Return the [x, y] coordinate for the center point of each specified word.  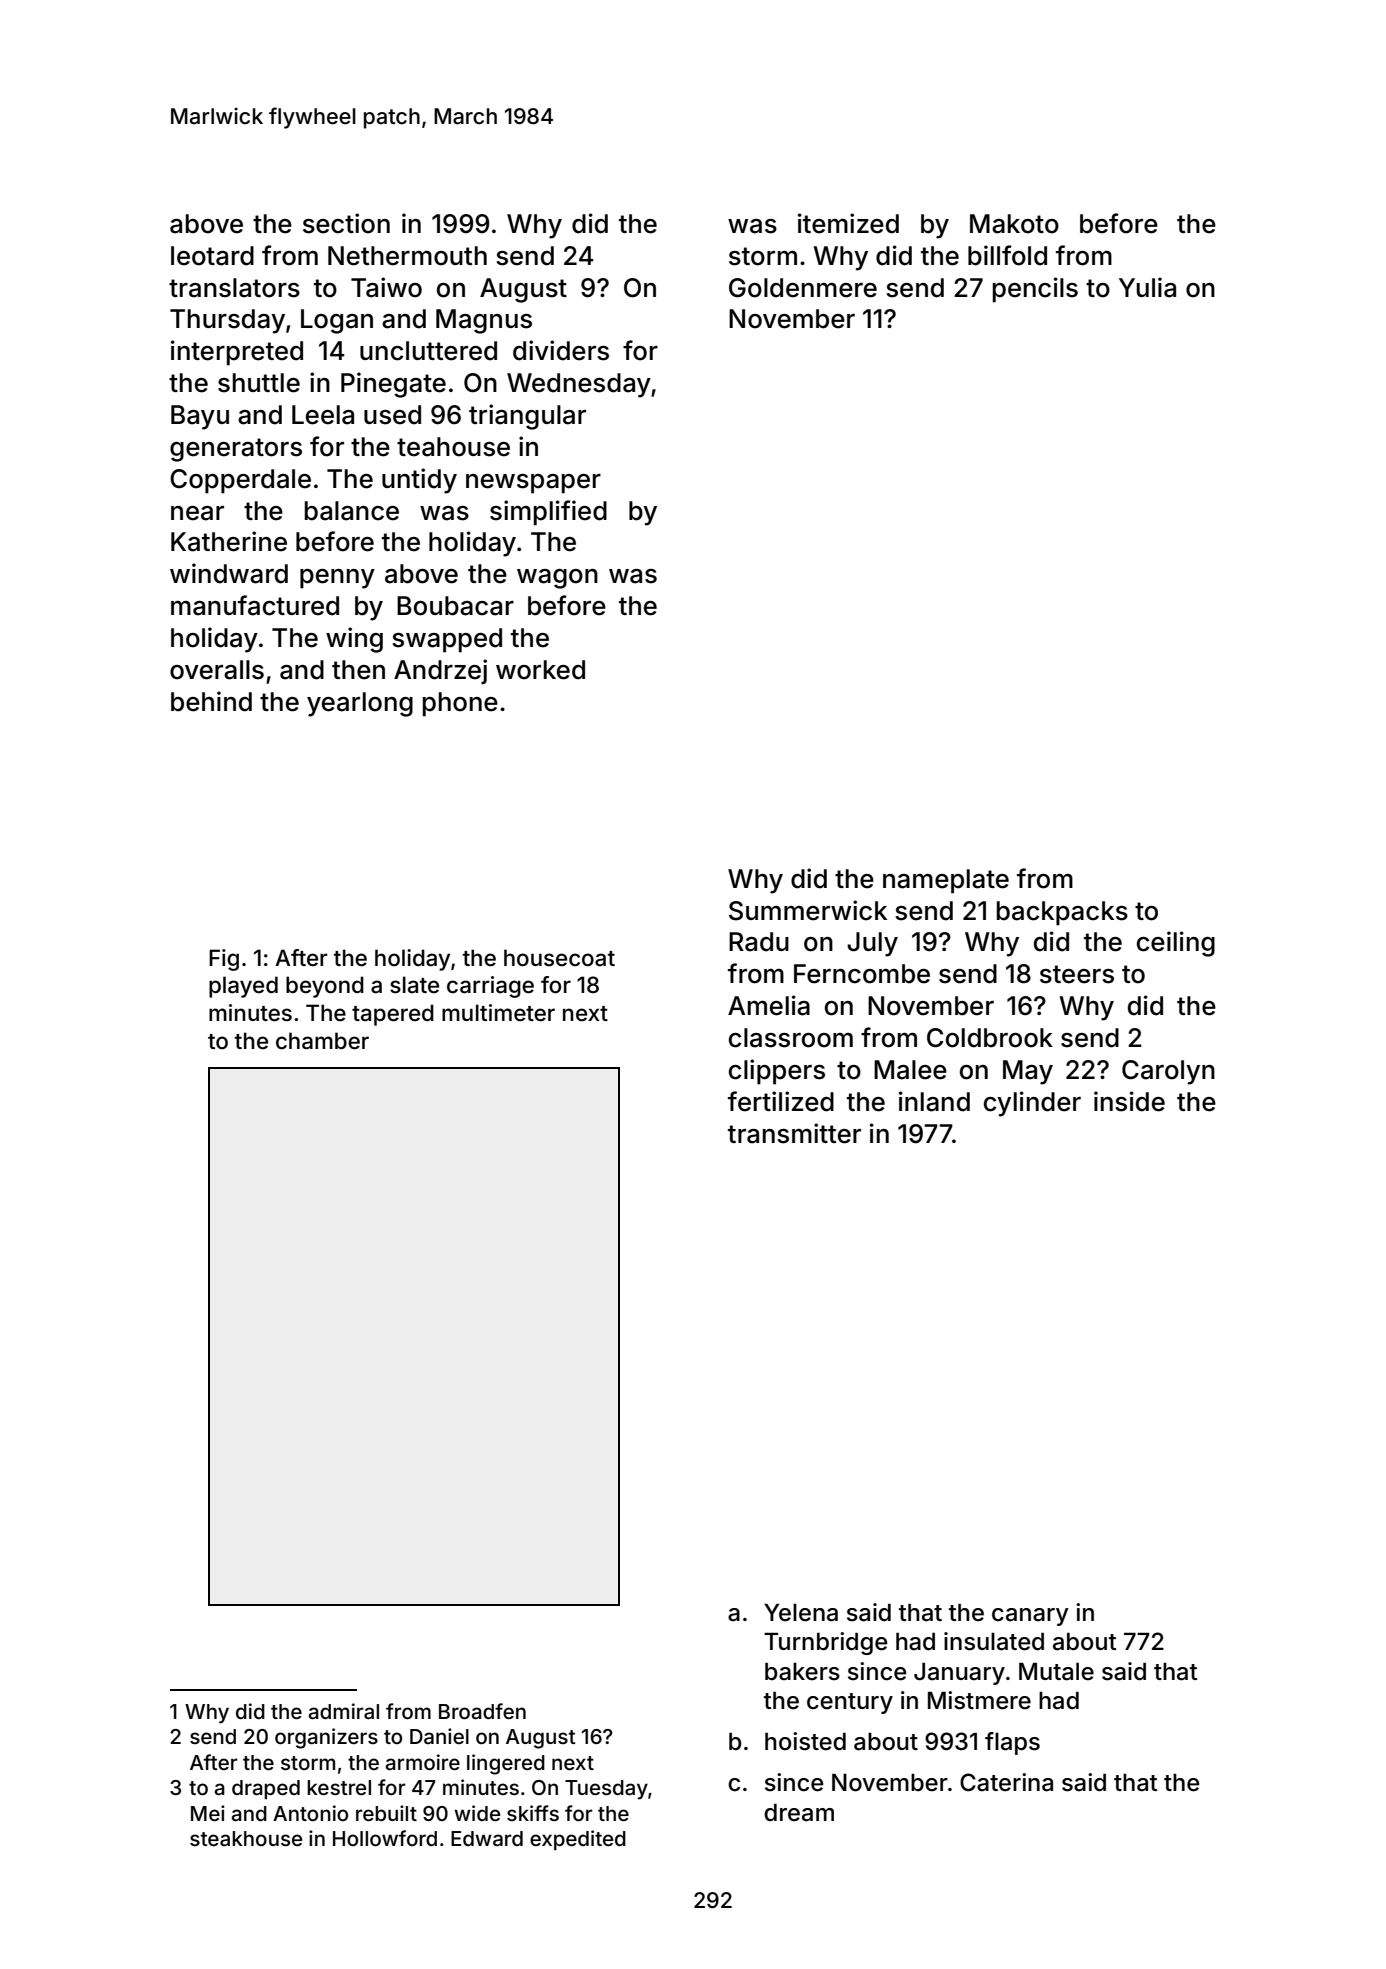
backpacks [1062, 913]
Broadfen [482, 1711]
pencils [1035, 290]
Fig [224, 960]
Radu [759, 942]
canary [1030, 1617]
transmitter [794, 1133]
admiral [344, 1711]
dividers [561, 350]
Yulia [1147, 287]
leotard [212, 256]
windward [229, 573]
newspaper [533, 484]
